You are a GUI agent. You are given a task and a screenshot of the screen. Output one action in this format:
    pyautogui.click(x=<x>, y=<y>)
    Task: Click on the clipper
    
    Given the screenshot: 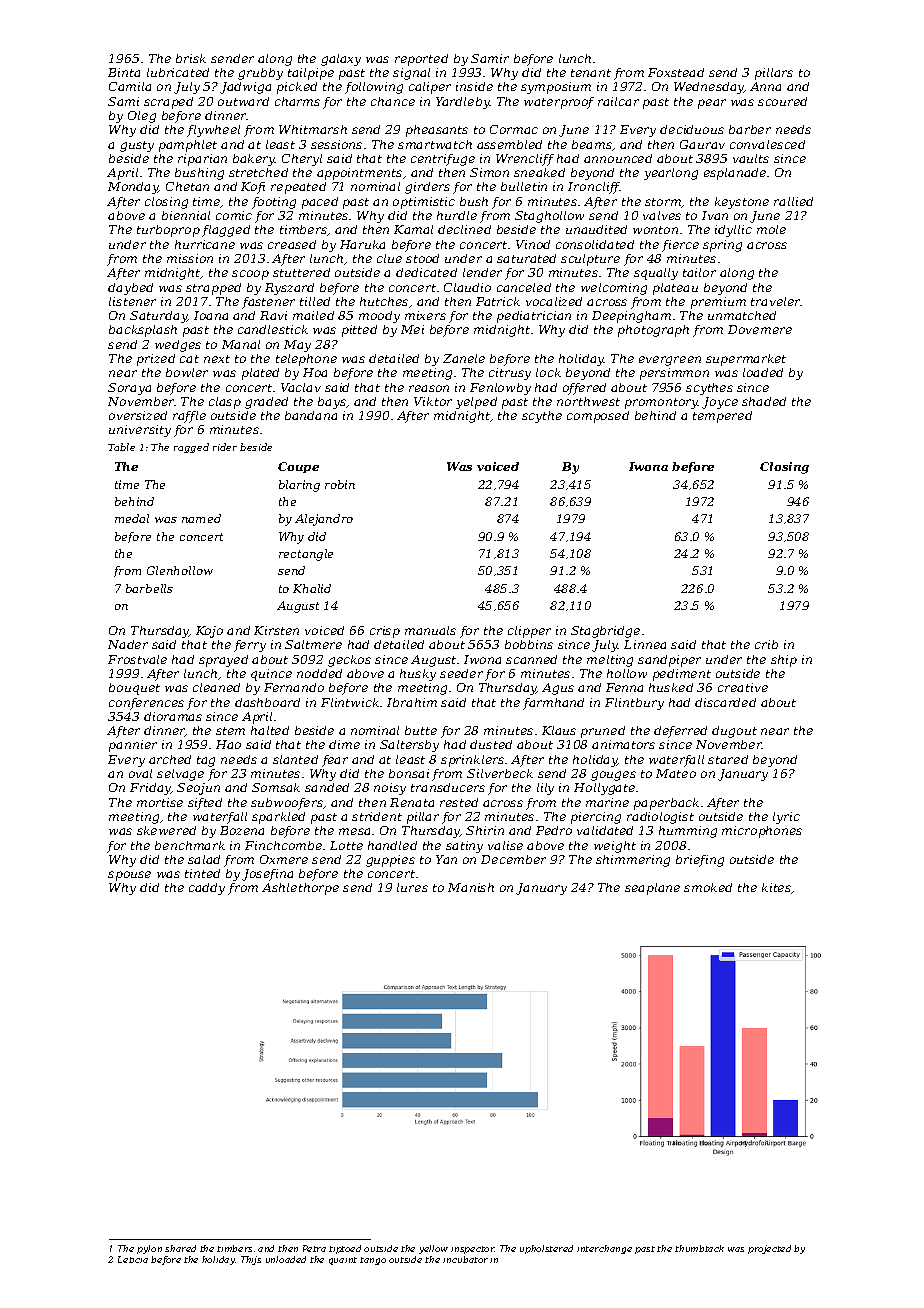 What is the action you would take?
    pyautogui.click(x=529, y=632)
